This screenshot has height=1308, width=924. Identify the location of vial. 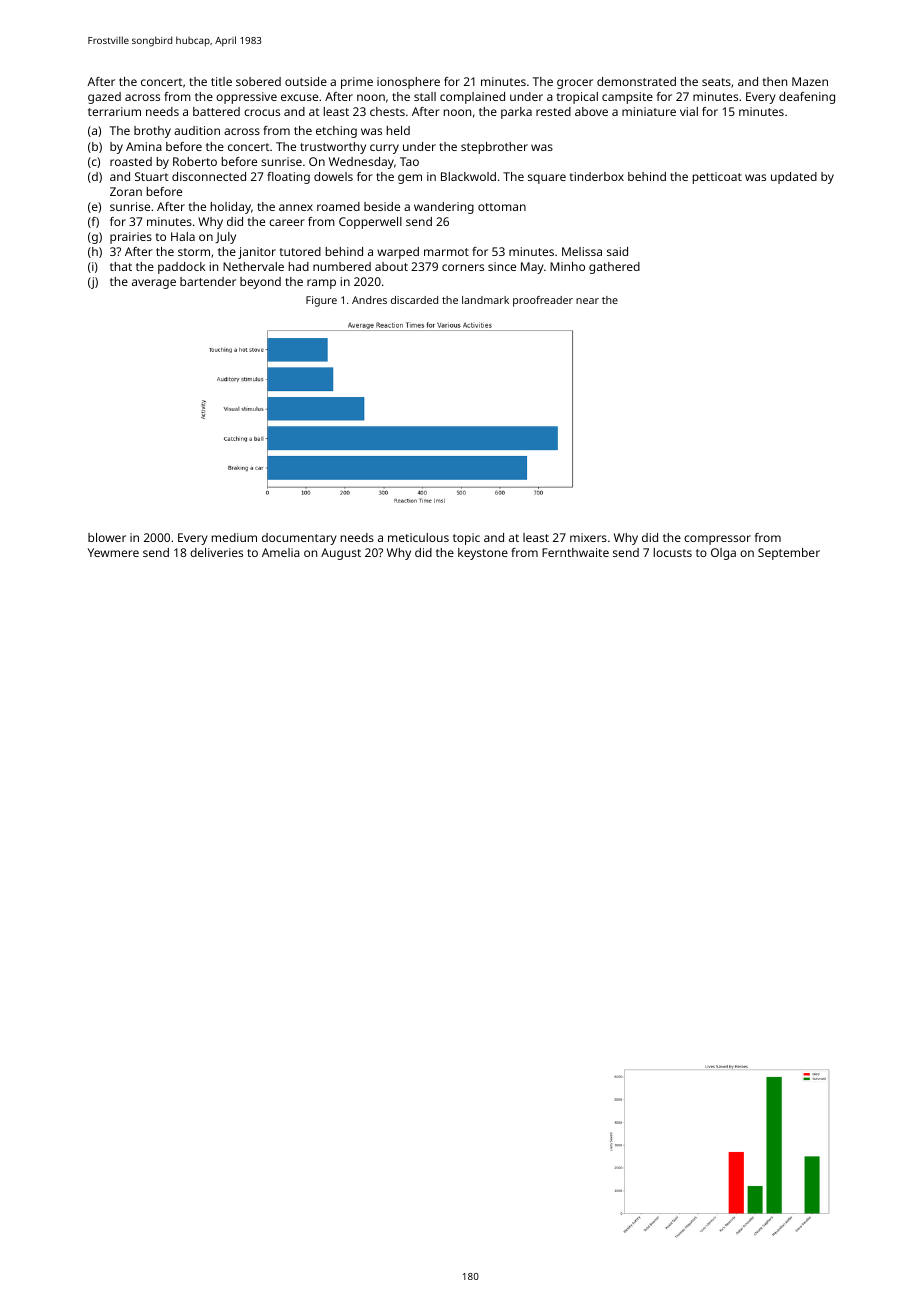
(689, 111).
